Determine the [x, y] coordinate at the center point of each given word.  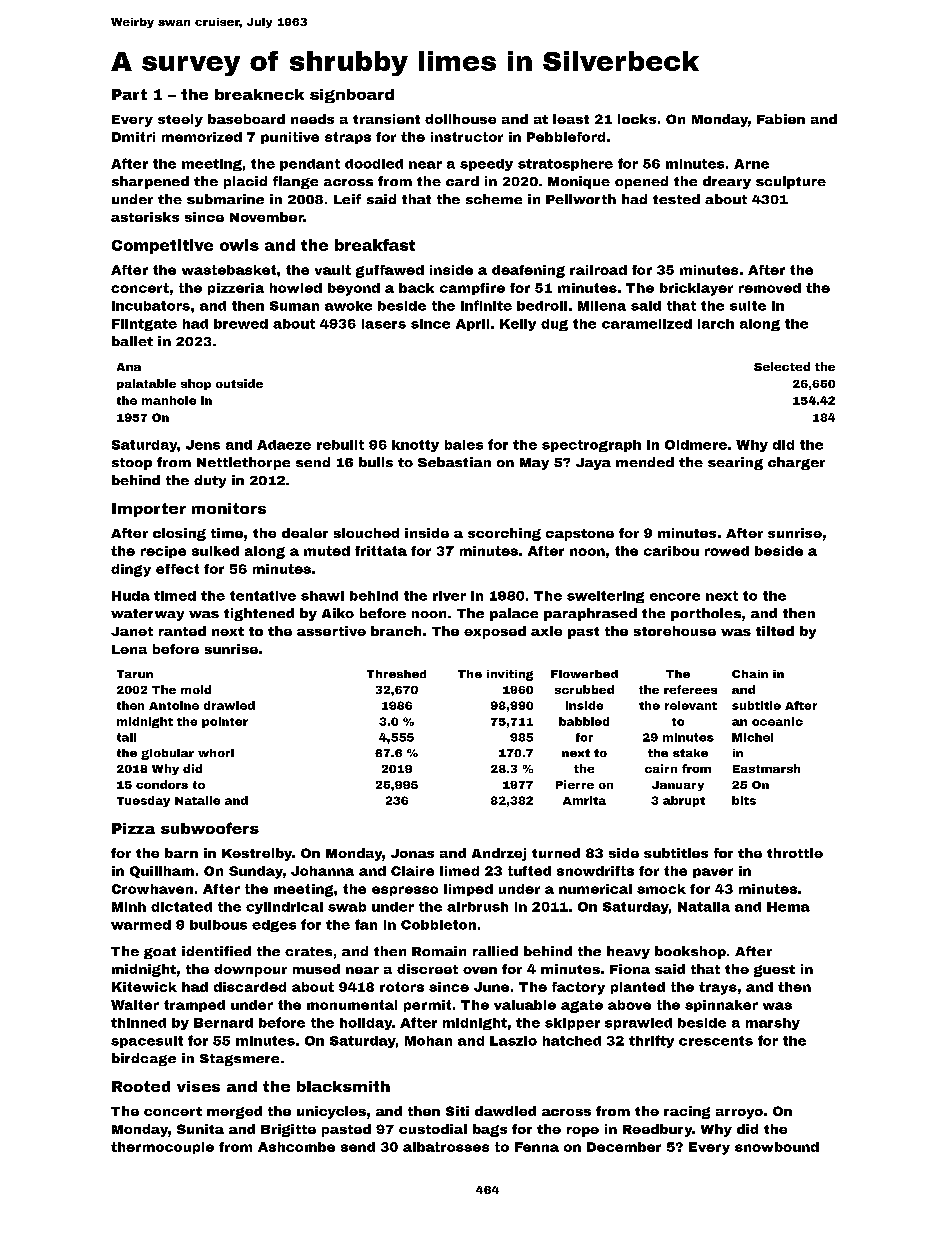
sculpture [791, 182]
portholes [706, 614]
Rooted [141, 1086]
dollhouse [460, 119]
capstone [580, 535]
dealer [305, 533]
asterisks [145, 217]
